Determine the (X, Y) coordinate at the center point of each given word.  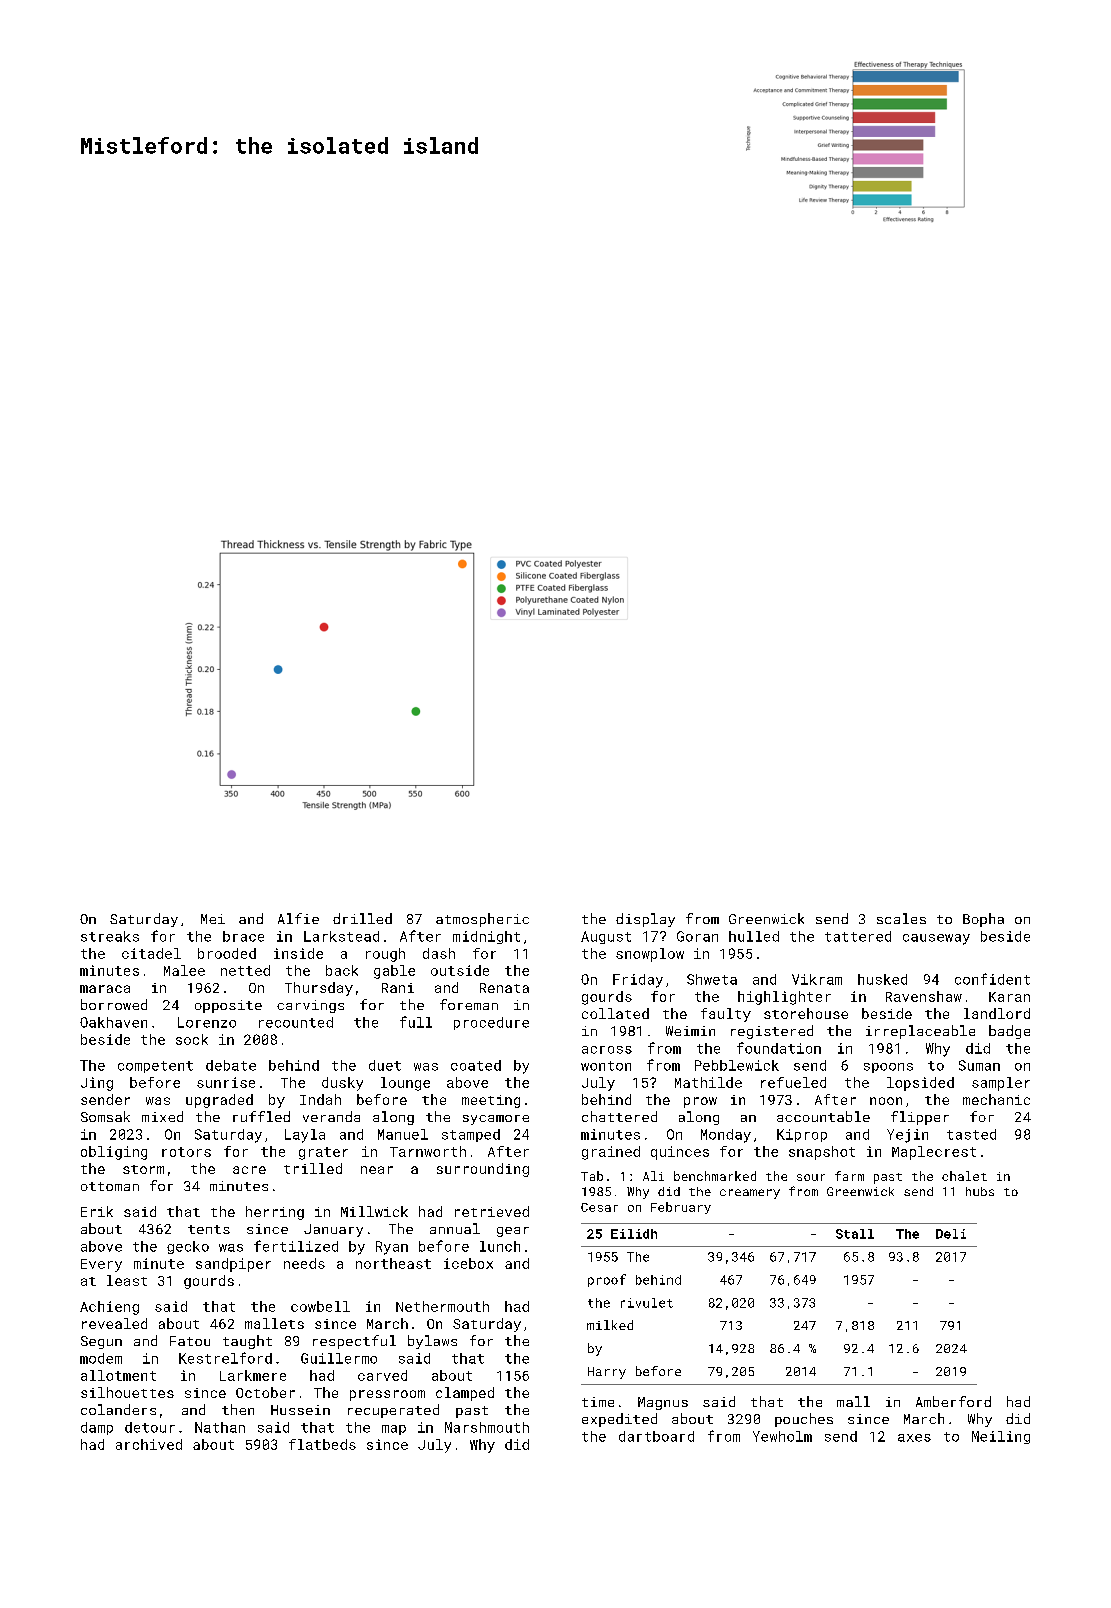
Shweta (712, 979)
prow (700, 1102)
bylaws (432, 1342)
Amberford (953, 1401)
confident (992, 979)
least (127, 1280)
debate (231, 1065)
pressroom (387, 1395)
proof (607, 1280)
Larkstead (341, 936)
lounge (405, 1084)
